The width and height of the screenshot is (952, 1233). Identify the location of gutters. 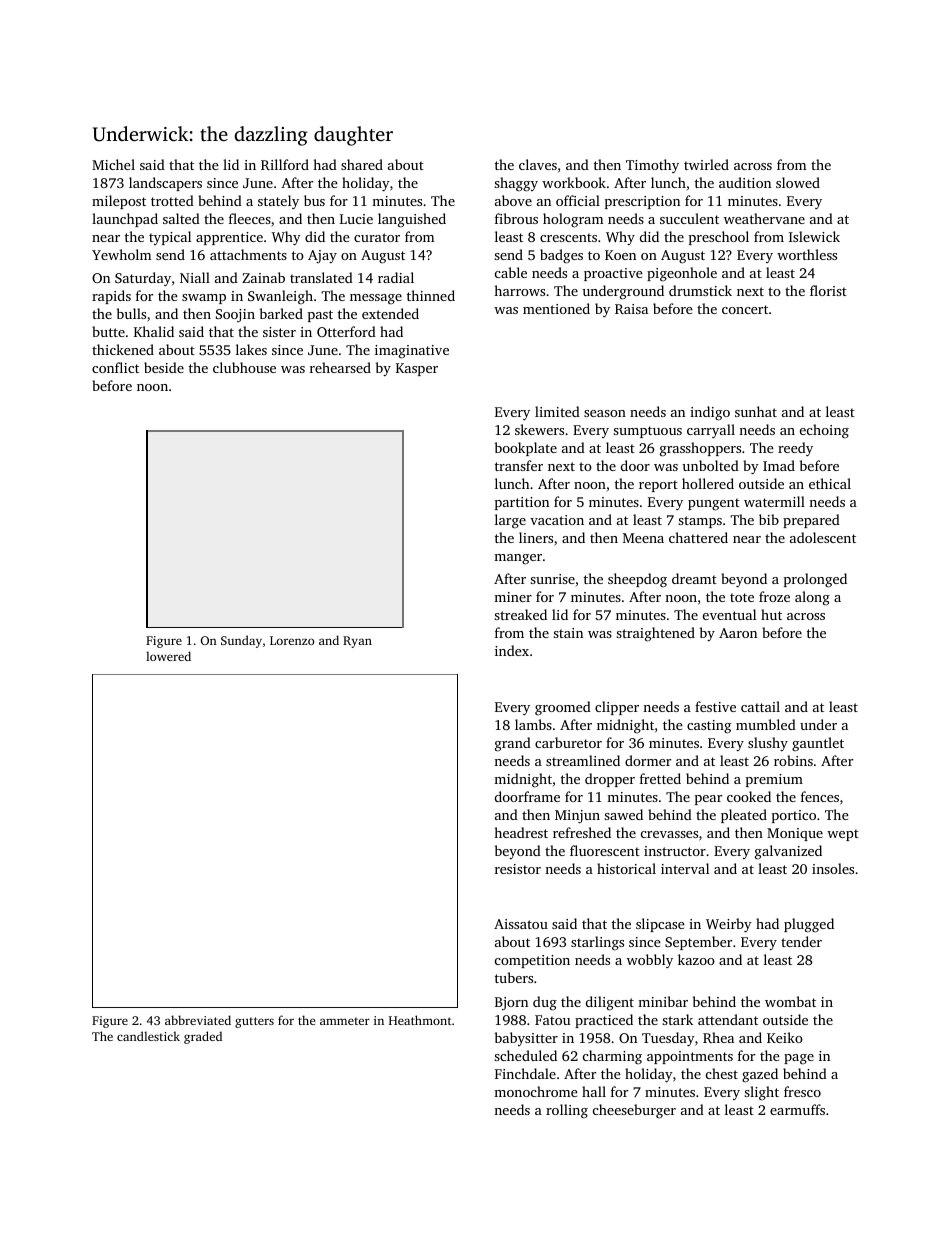
(254, 1022).
